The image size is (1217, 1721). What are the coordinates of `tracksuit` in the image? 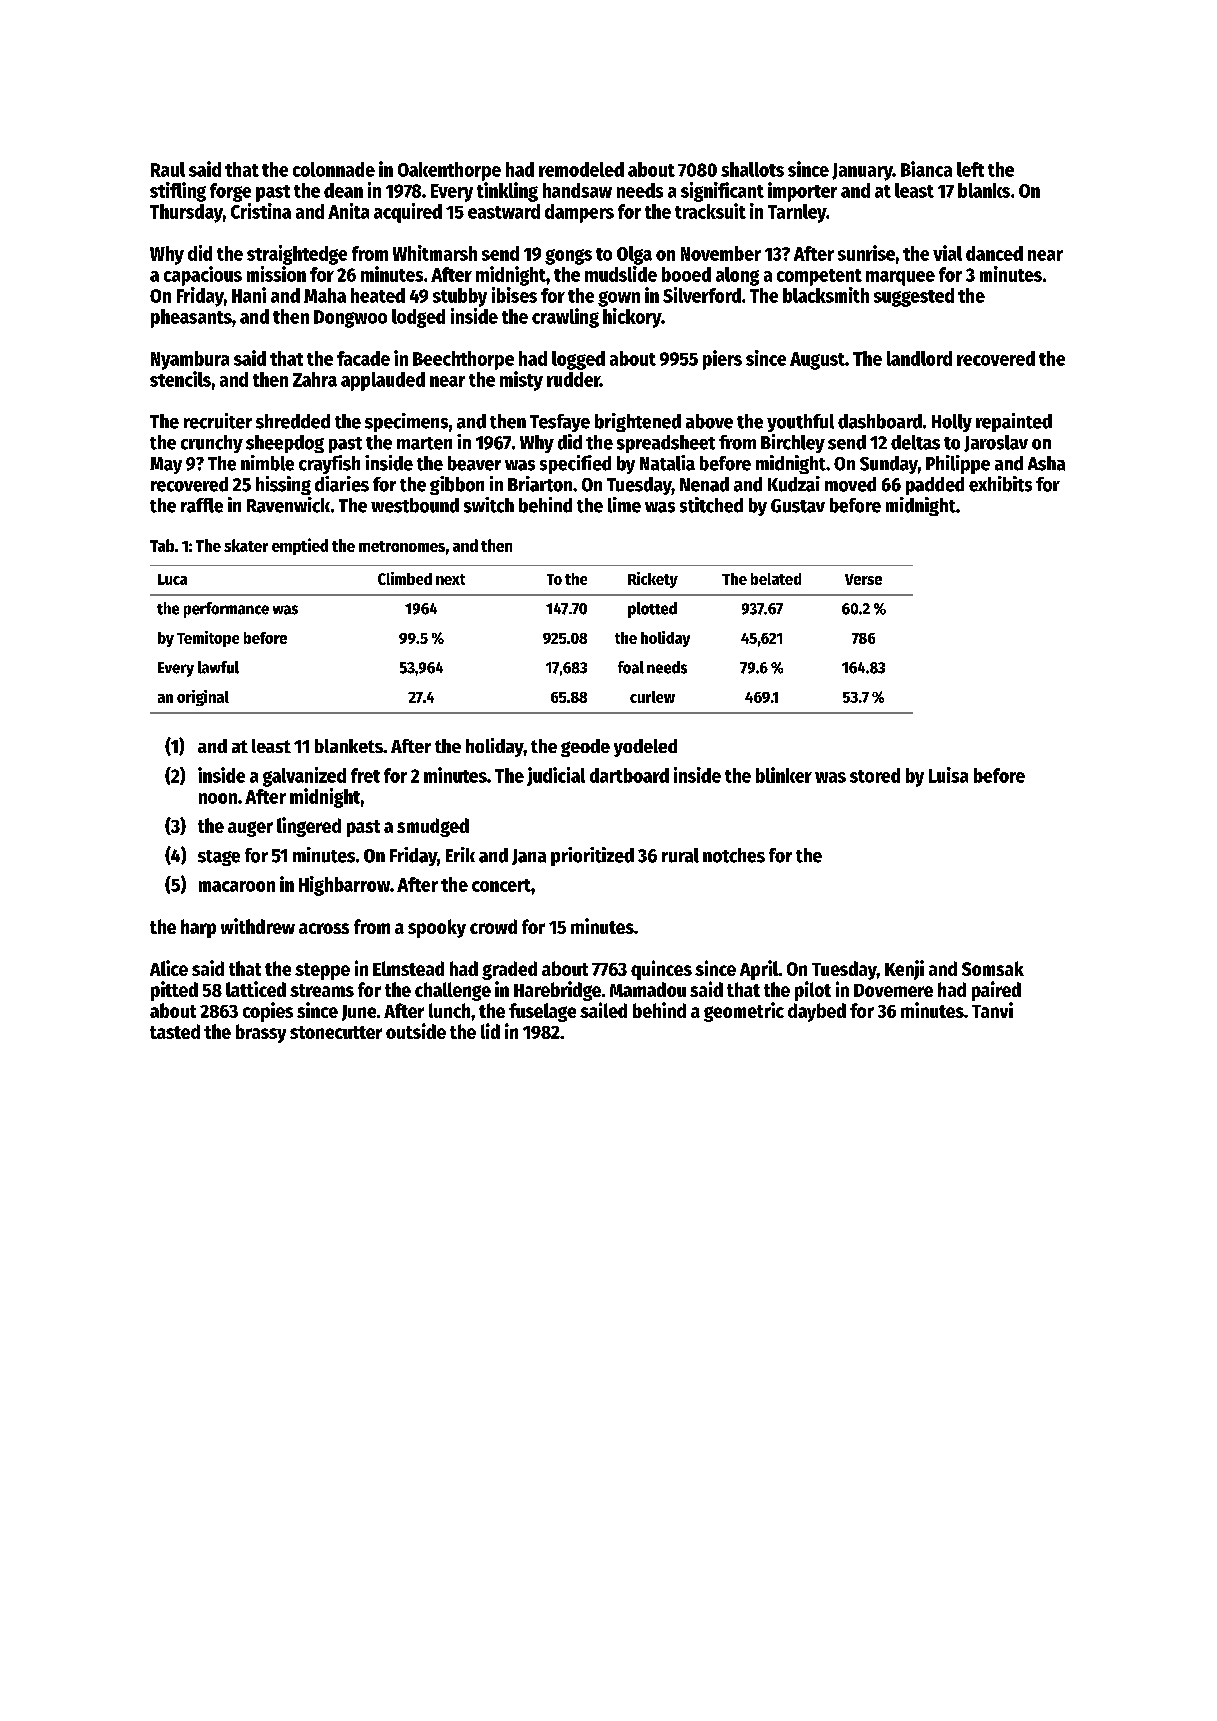 It's located at (710, 211).
